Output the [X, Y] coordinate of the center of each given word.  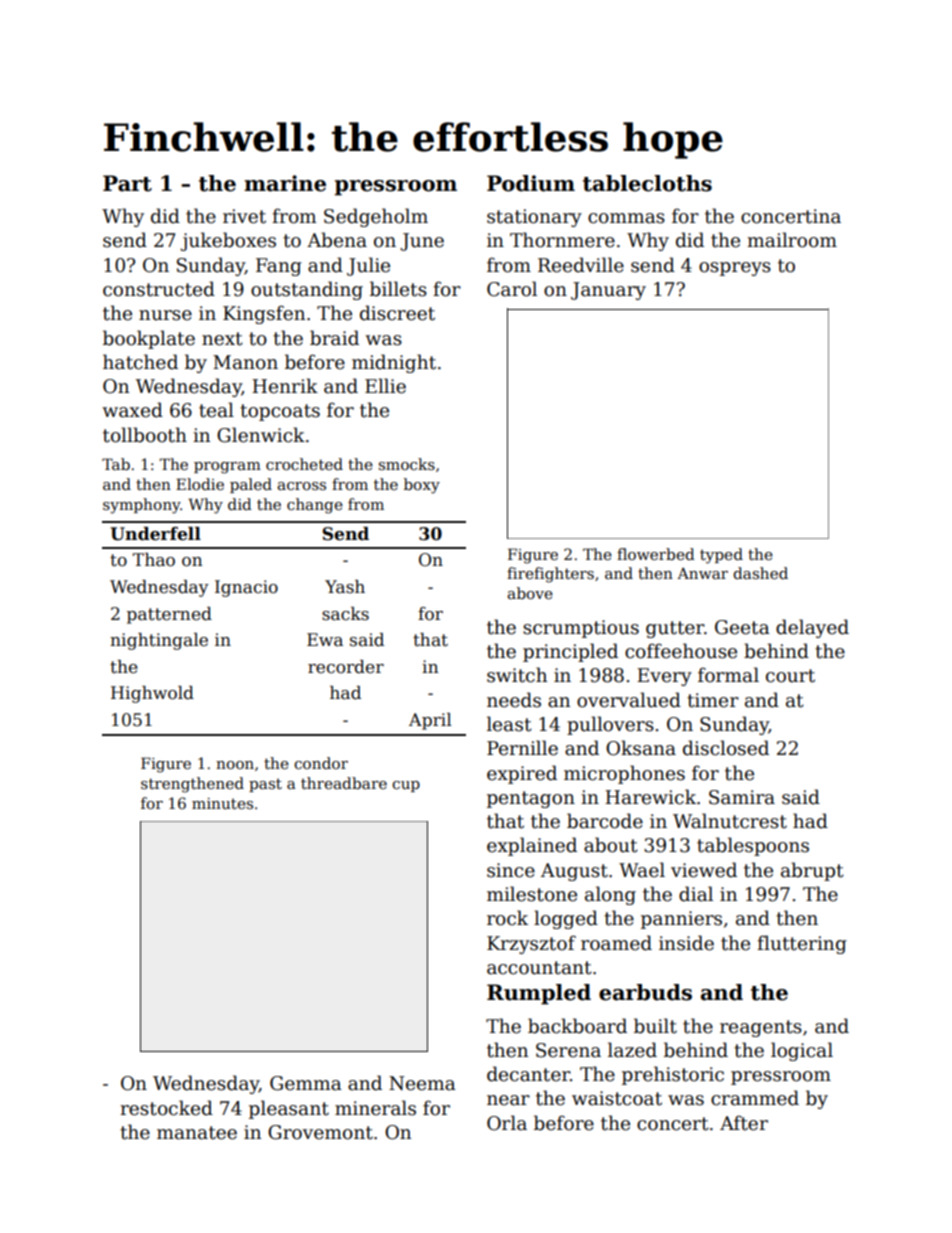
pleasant [289, 1109]
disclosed [726, 748]
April [430, 721]
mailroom [792, 240]
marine [285, 183]
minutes [222, 803]
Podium [531, 183]
